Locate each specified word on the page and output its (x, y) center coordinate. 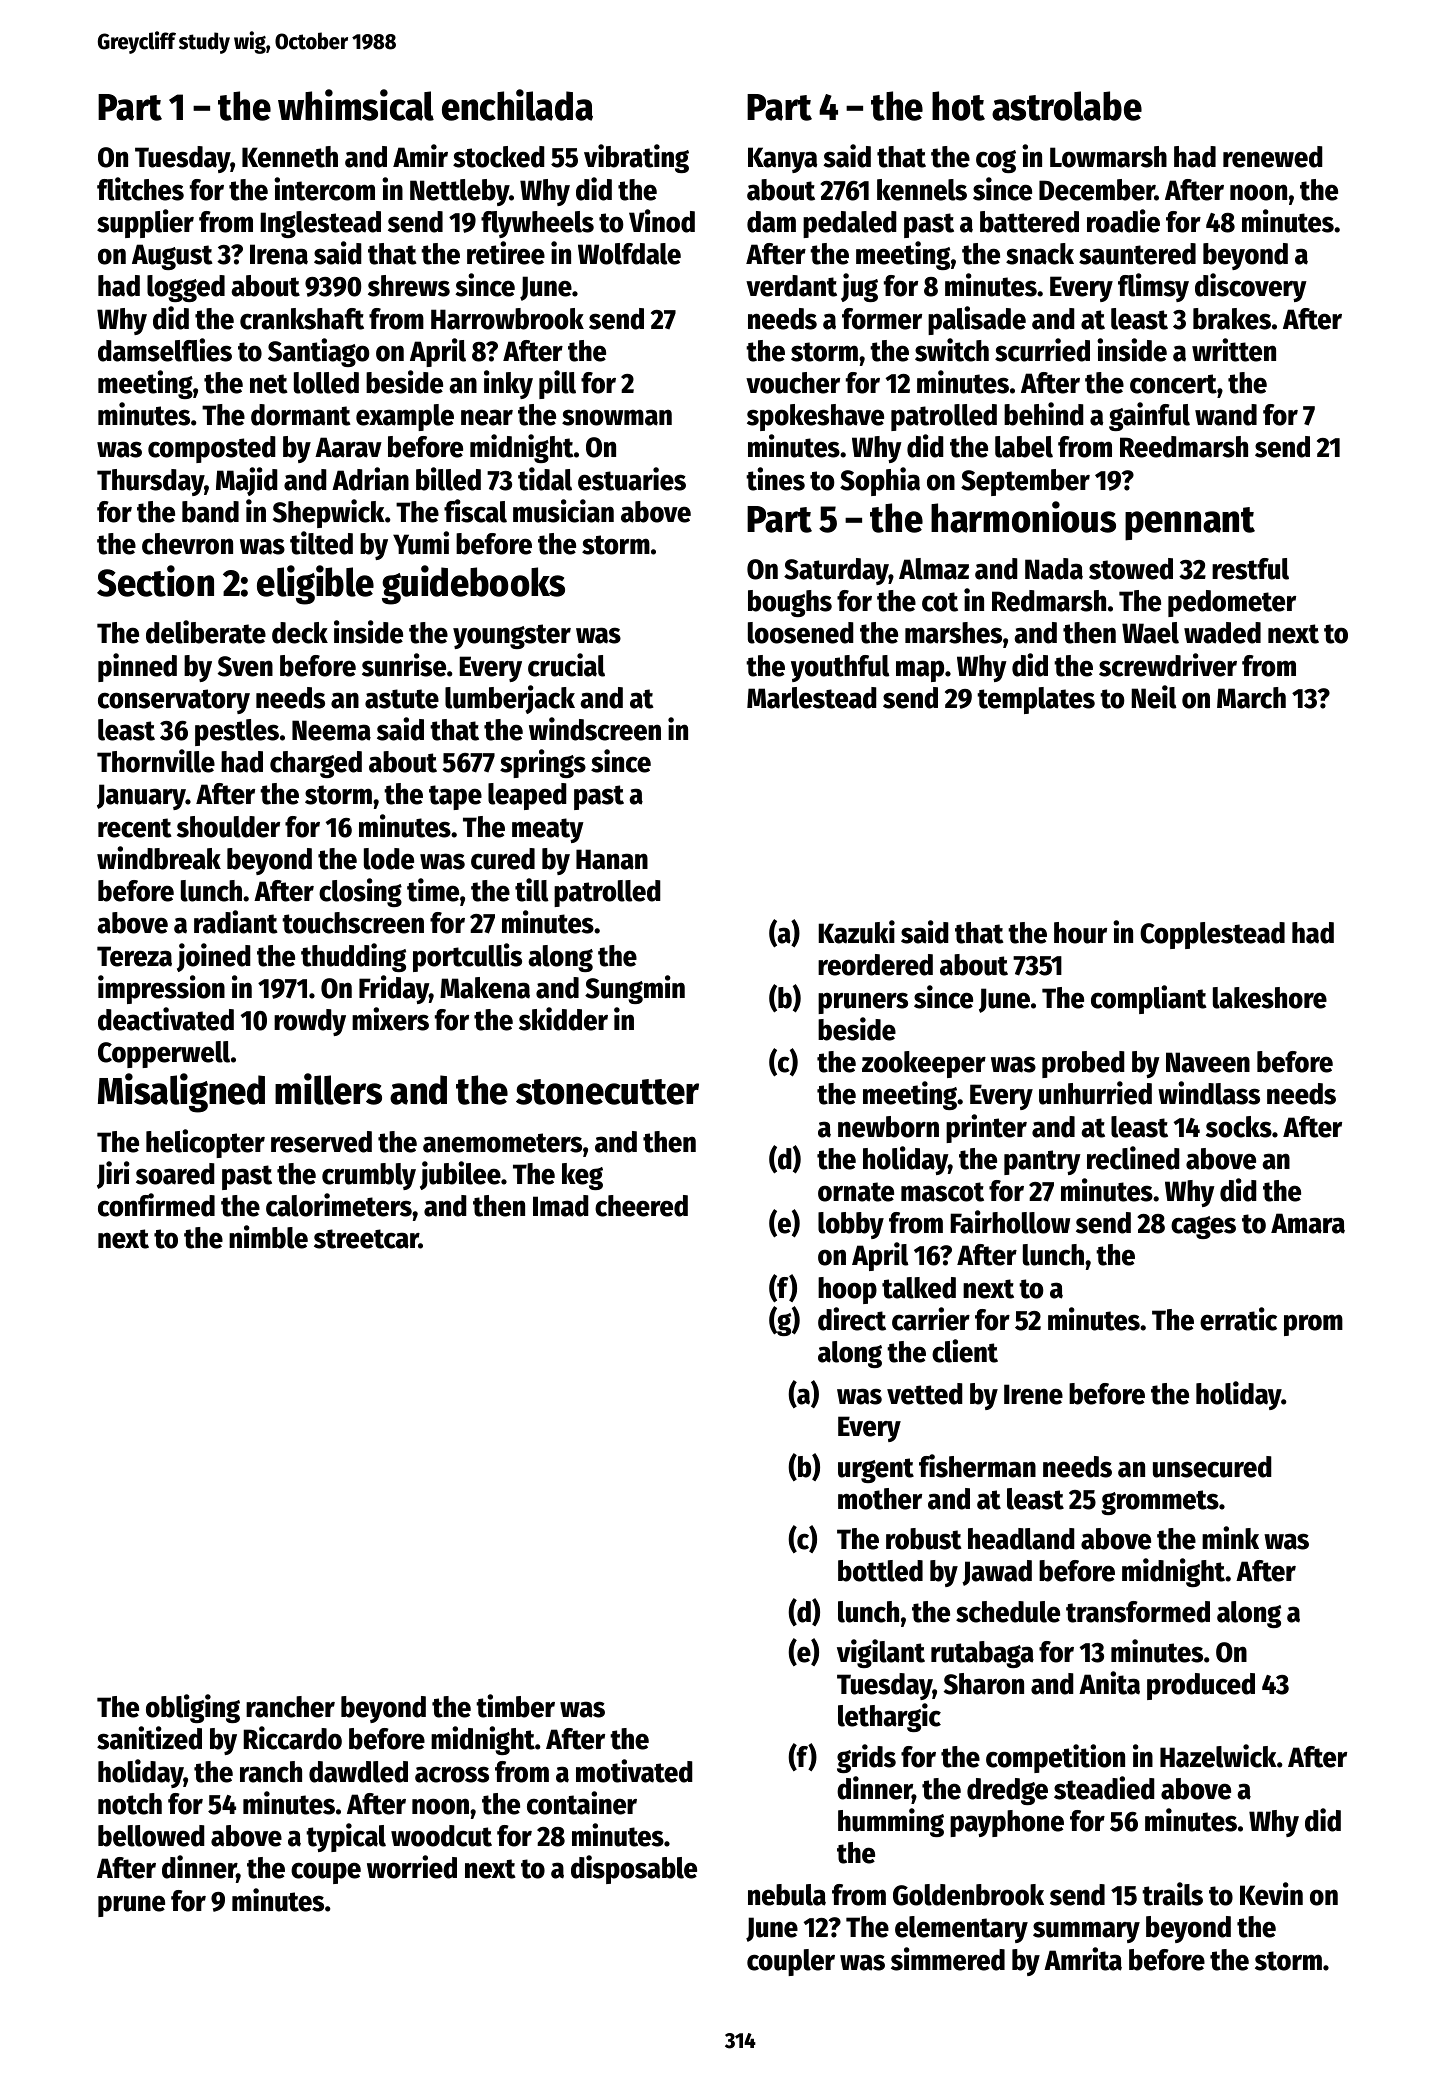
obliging (193, 1708)
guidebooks (473, 585)
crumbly (369, 1176)
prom (1313, 1325)
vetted (925, 1394)
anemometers (502, 1143)
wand (1226, 415)
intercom (324, 189)
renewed (1273, 157)
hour (1080, 933)
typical (346, 1837)
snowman (617, 417)
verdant (791, 286)
